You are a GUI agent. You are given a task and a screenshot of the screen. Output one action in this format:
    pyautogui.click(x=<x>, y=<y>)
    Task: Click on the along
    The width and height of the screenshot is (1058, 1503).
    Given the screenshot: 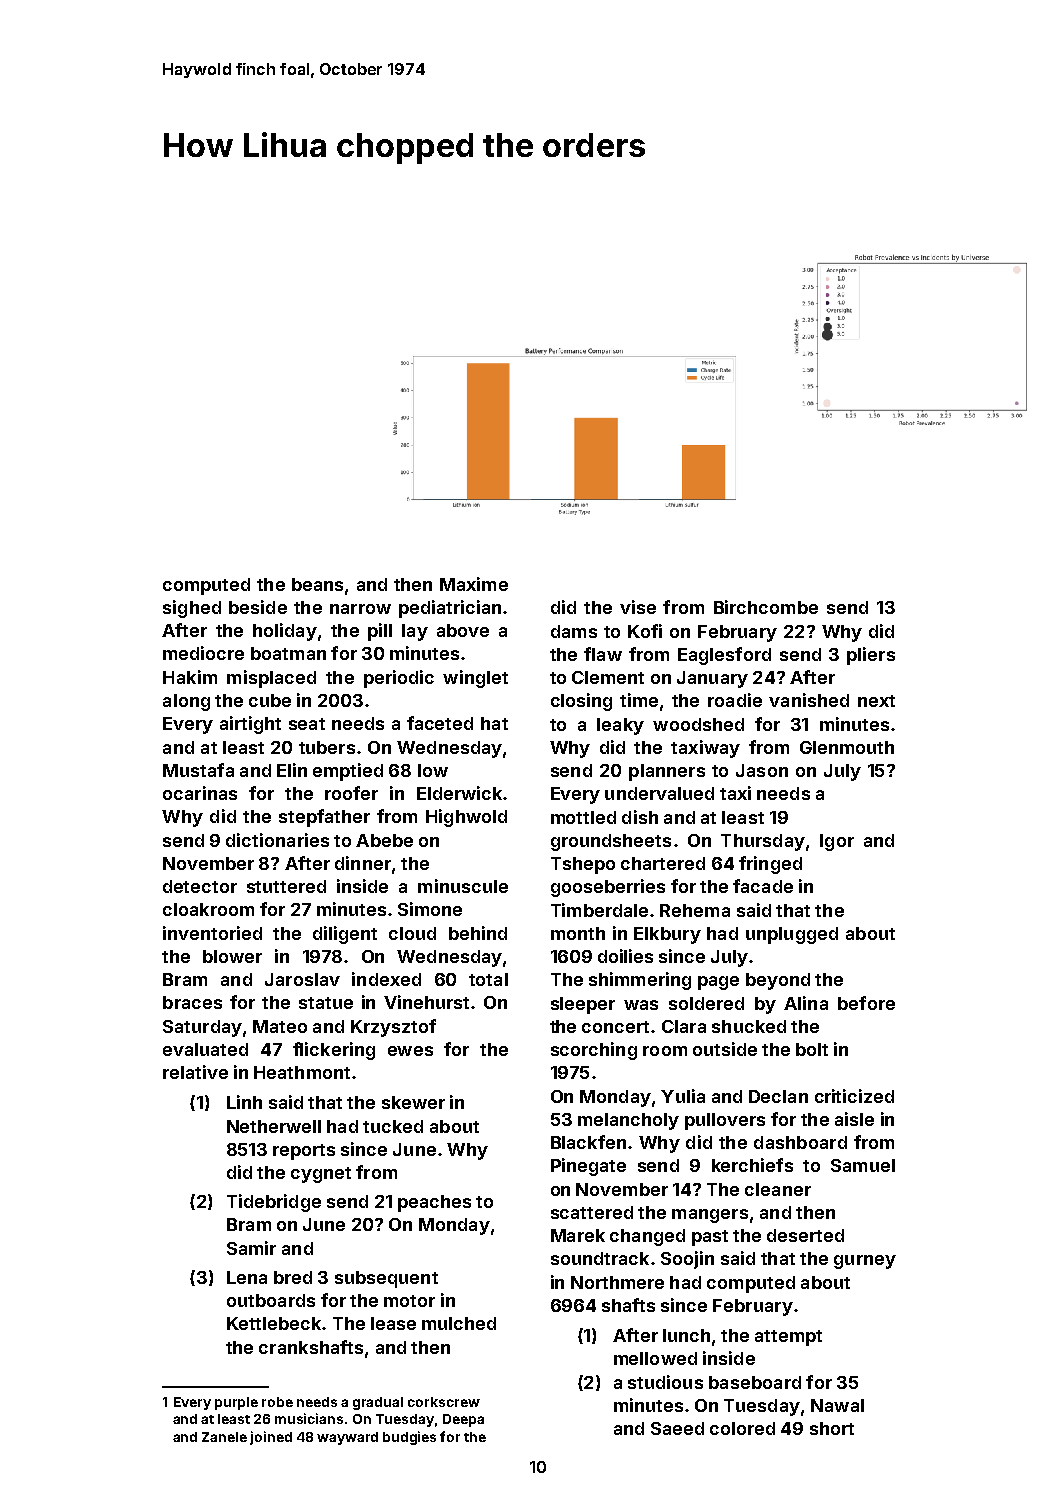 What is the action you would take?
    pyautogui.click(x=186, y=702)
